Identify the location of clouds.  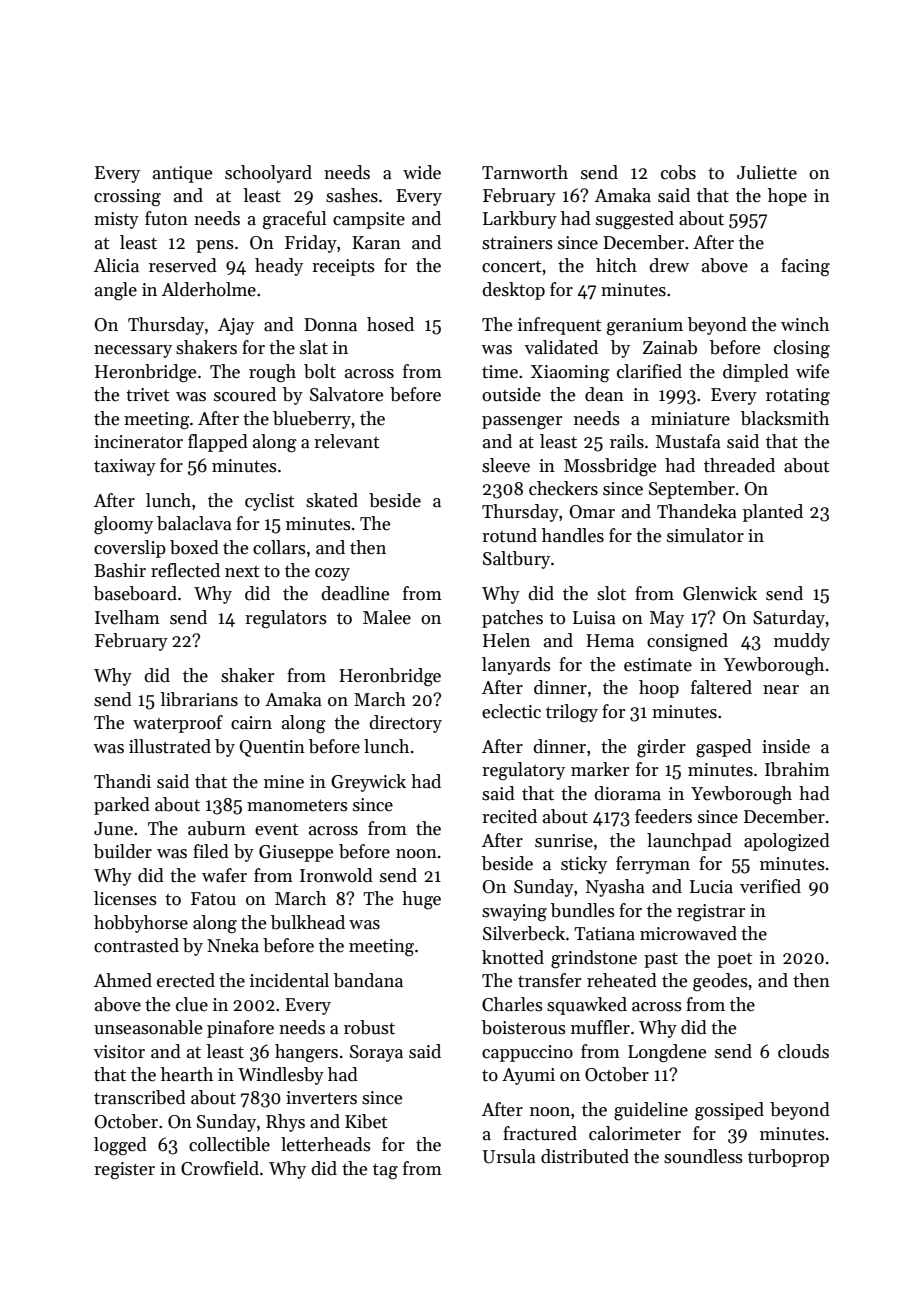
(803, 1051).
